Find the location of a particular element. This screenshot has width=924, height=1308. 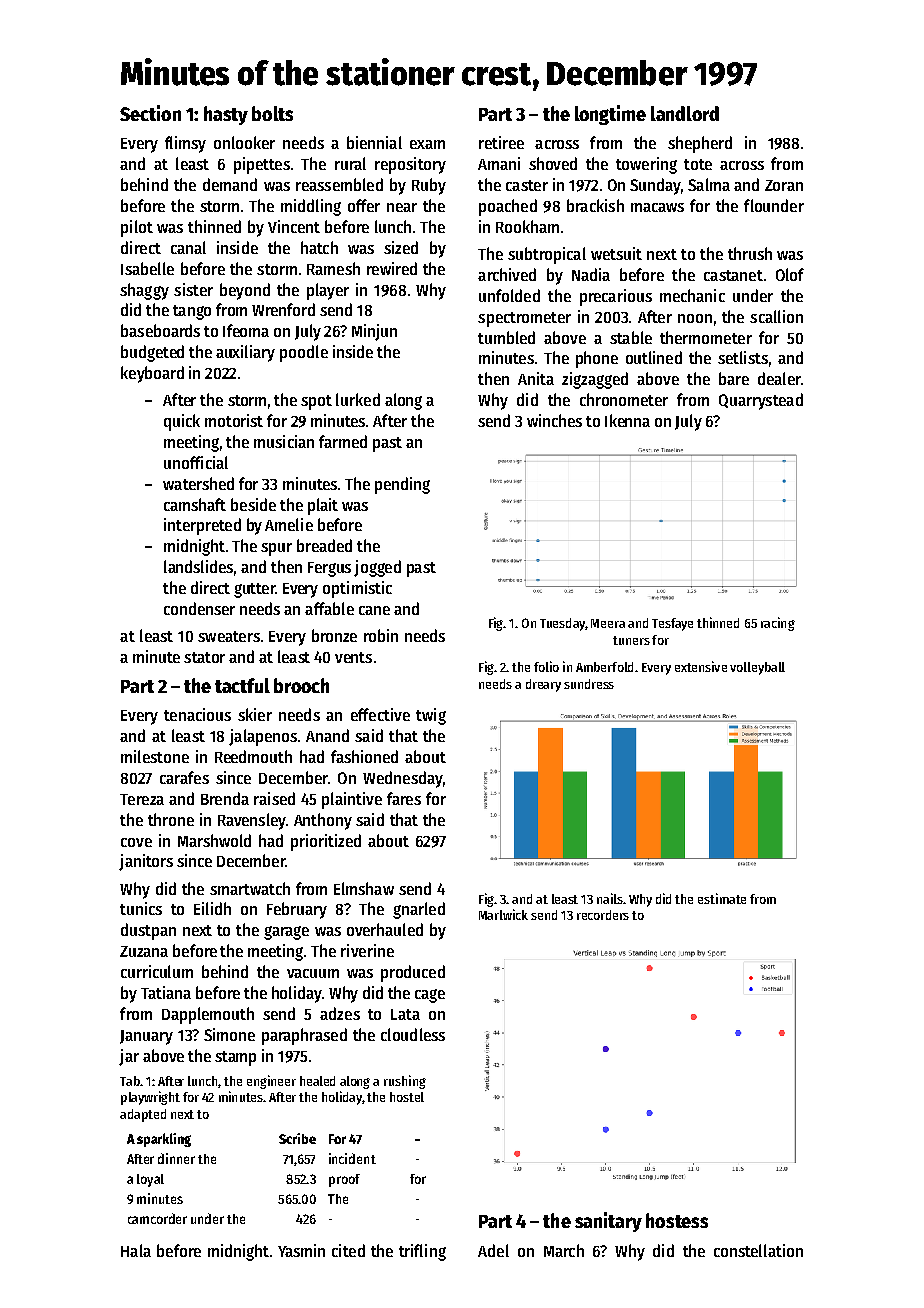

Scribe is located at coordinates (297, 1138).
